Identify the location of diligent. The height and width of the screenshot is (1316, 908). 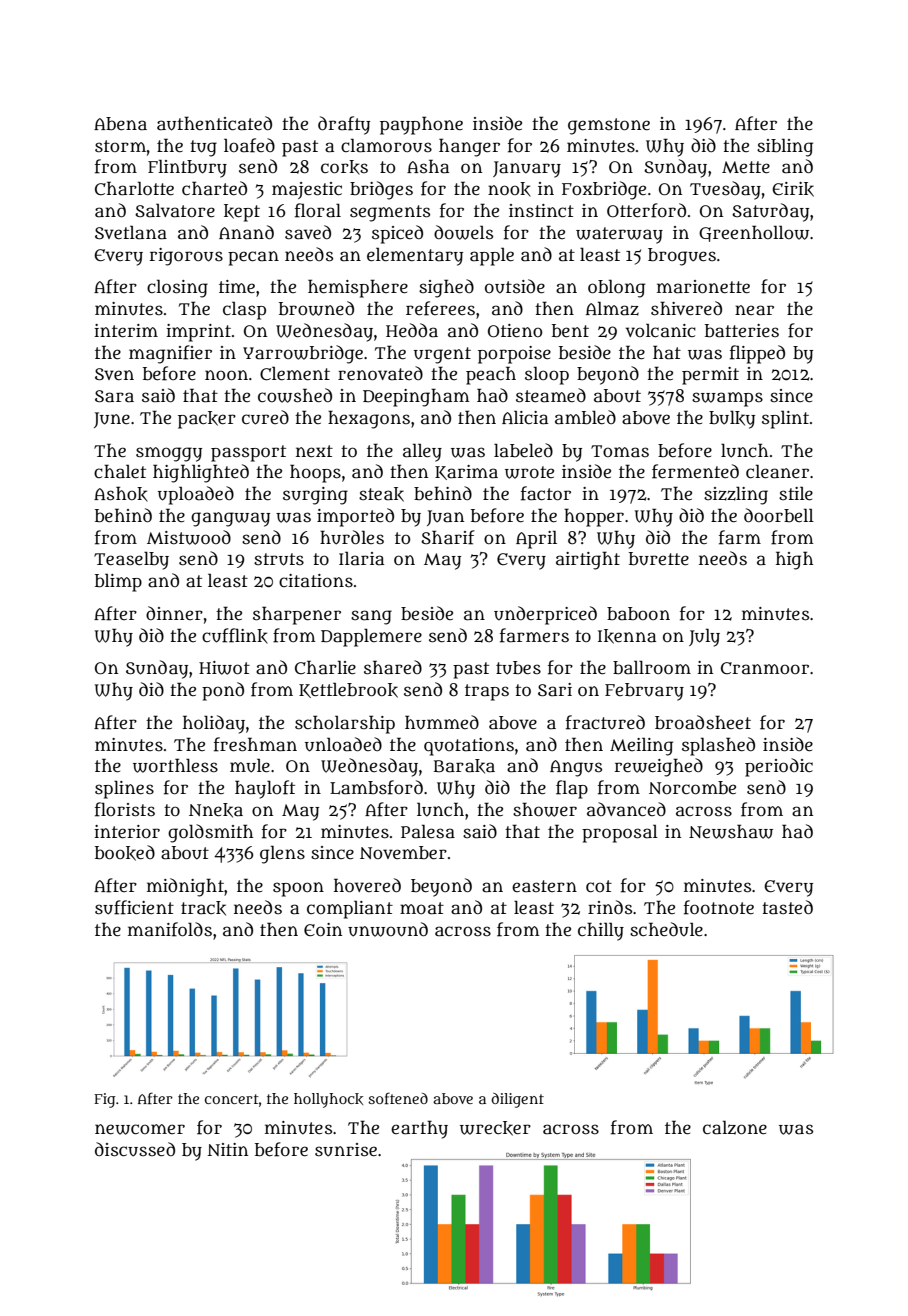
(517, 1100).
